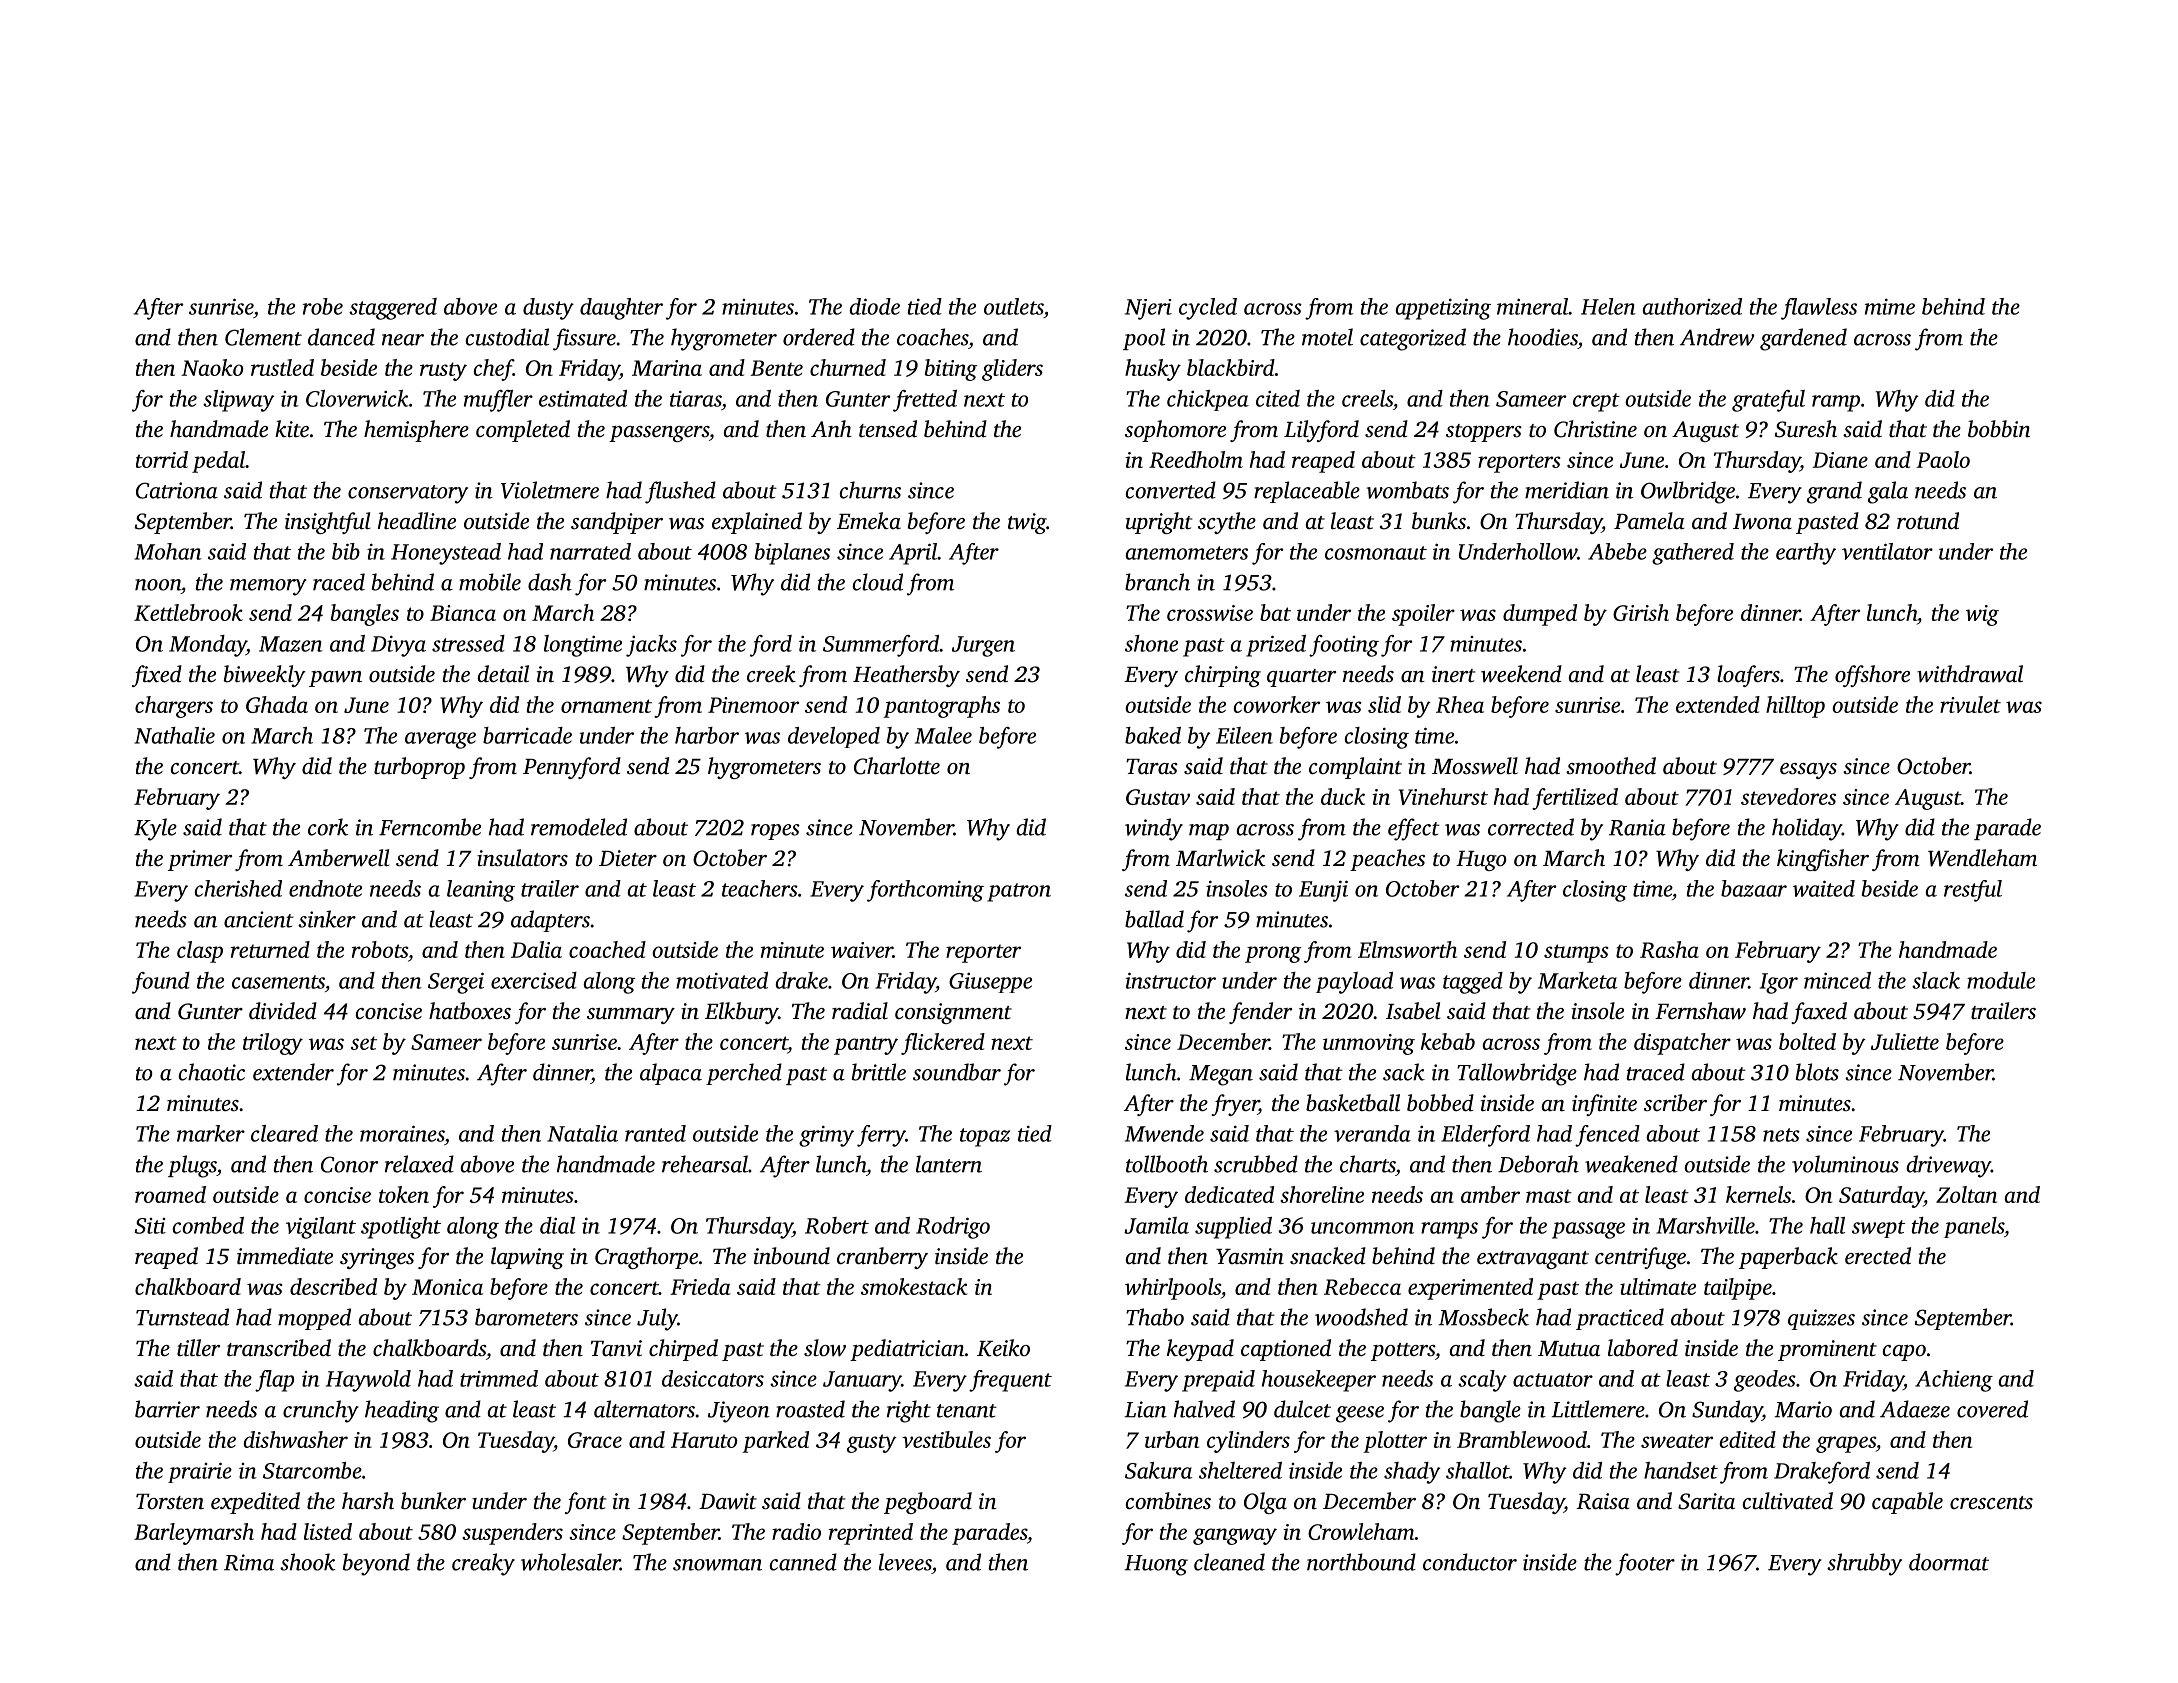 Image resolution: width=2178 pixels, height=1683 pixels. What do you see at coordinates (150, 1226) in the screenshot?
I see `Siti` at bounding box center [150, 1226].
